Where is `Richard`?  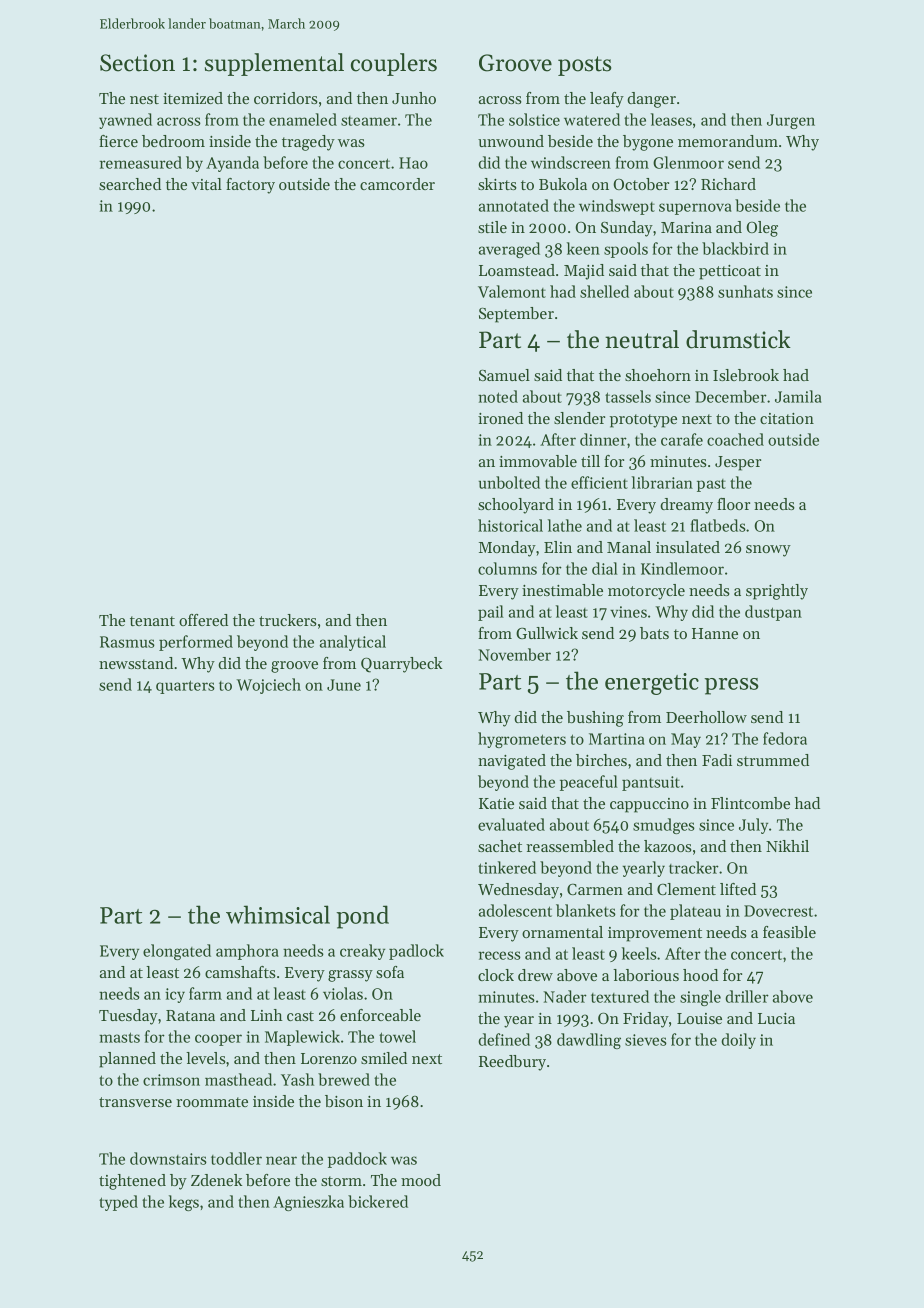
Richard is located at coordinates (728, 184).
